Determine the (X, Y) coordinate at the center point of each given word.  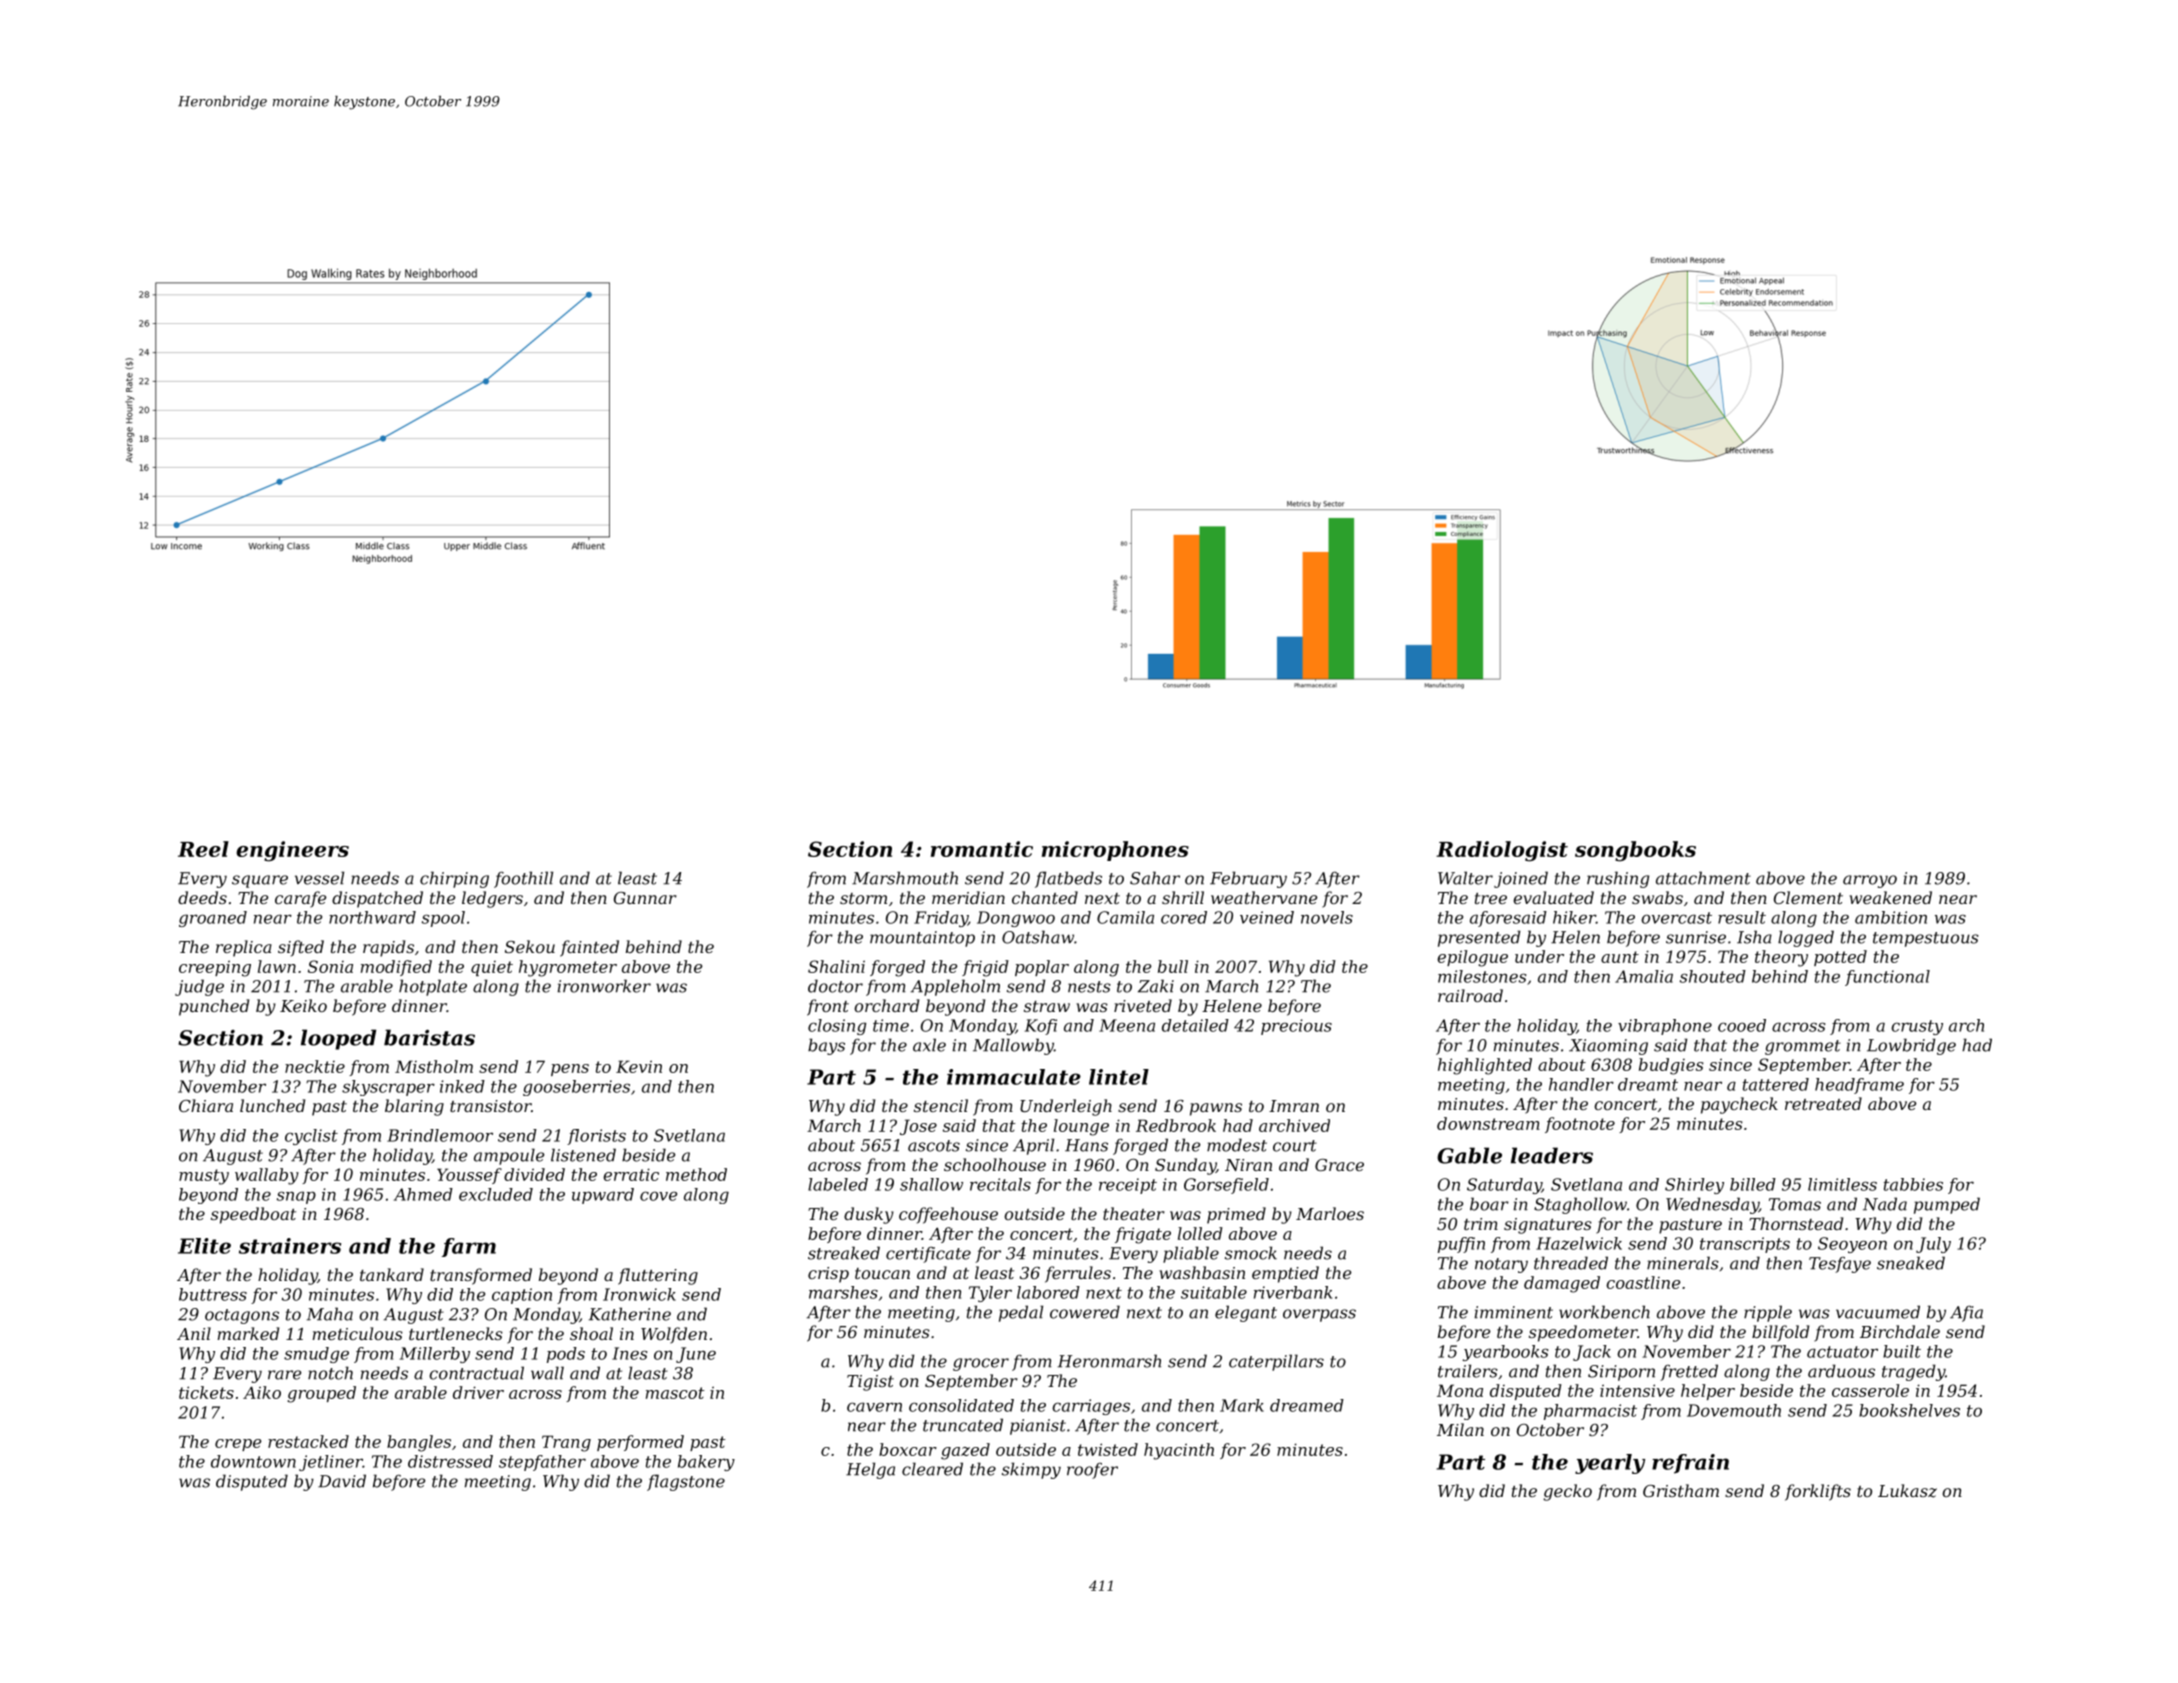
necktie (315, 1066)
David (342, 1481)
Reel (203, 849)
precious (1296, 1027)
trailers (1468, 1371)
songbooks (1635, 851)
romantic (982, 849)
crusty (1917, 1027)
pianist (1038, 1427)
